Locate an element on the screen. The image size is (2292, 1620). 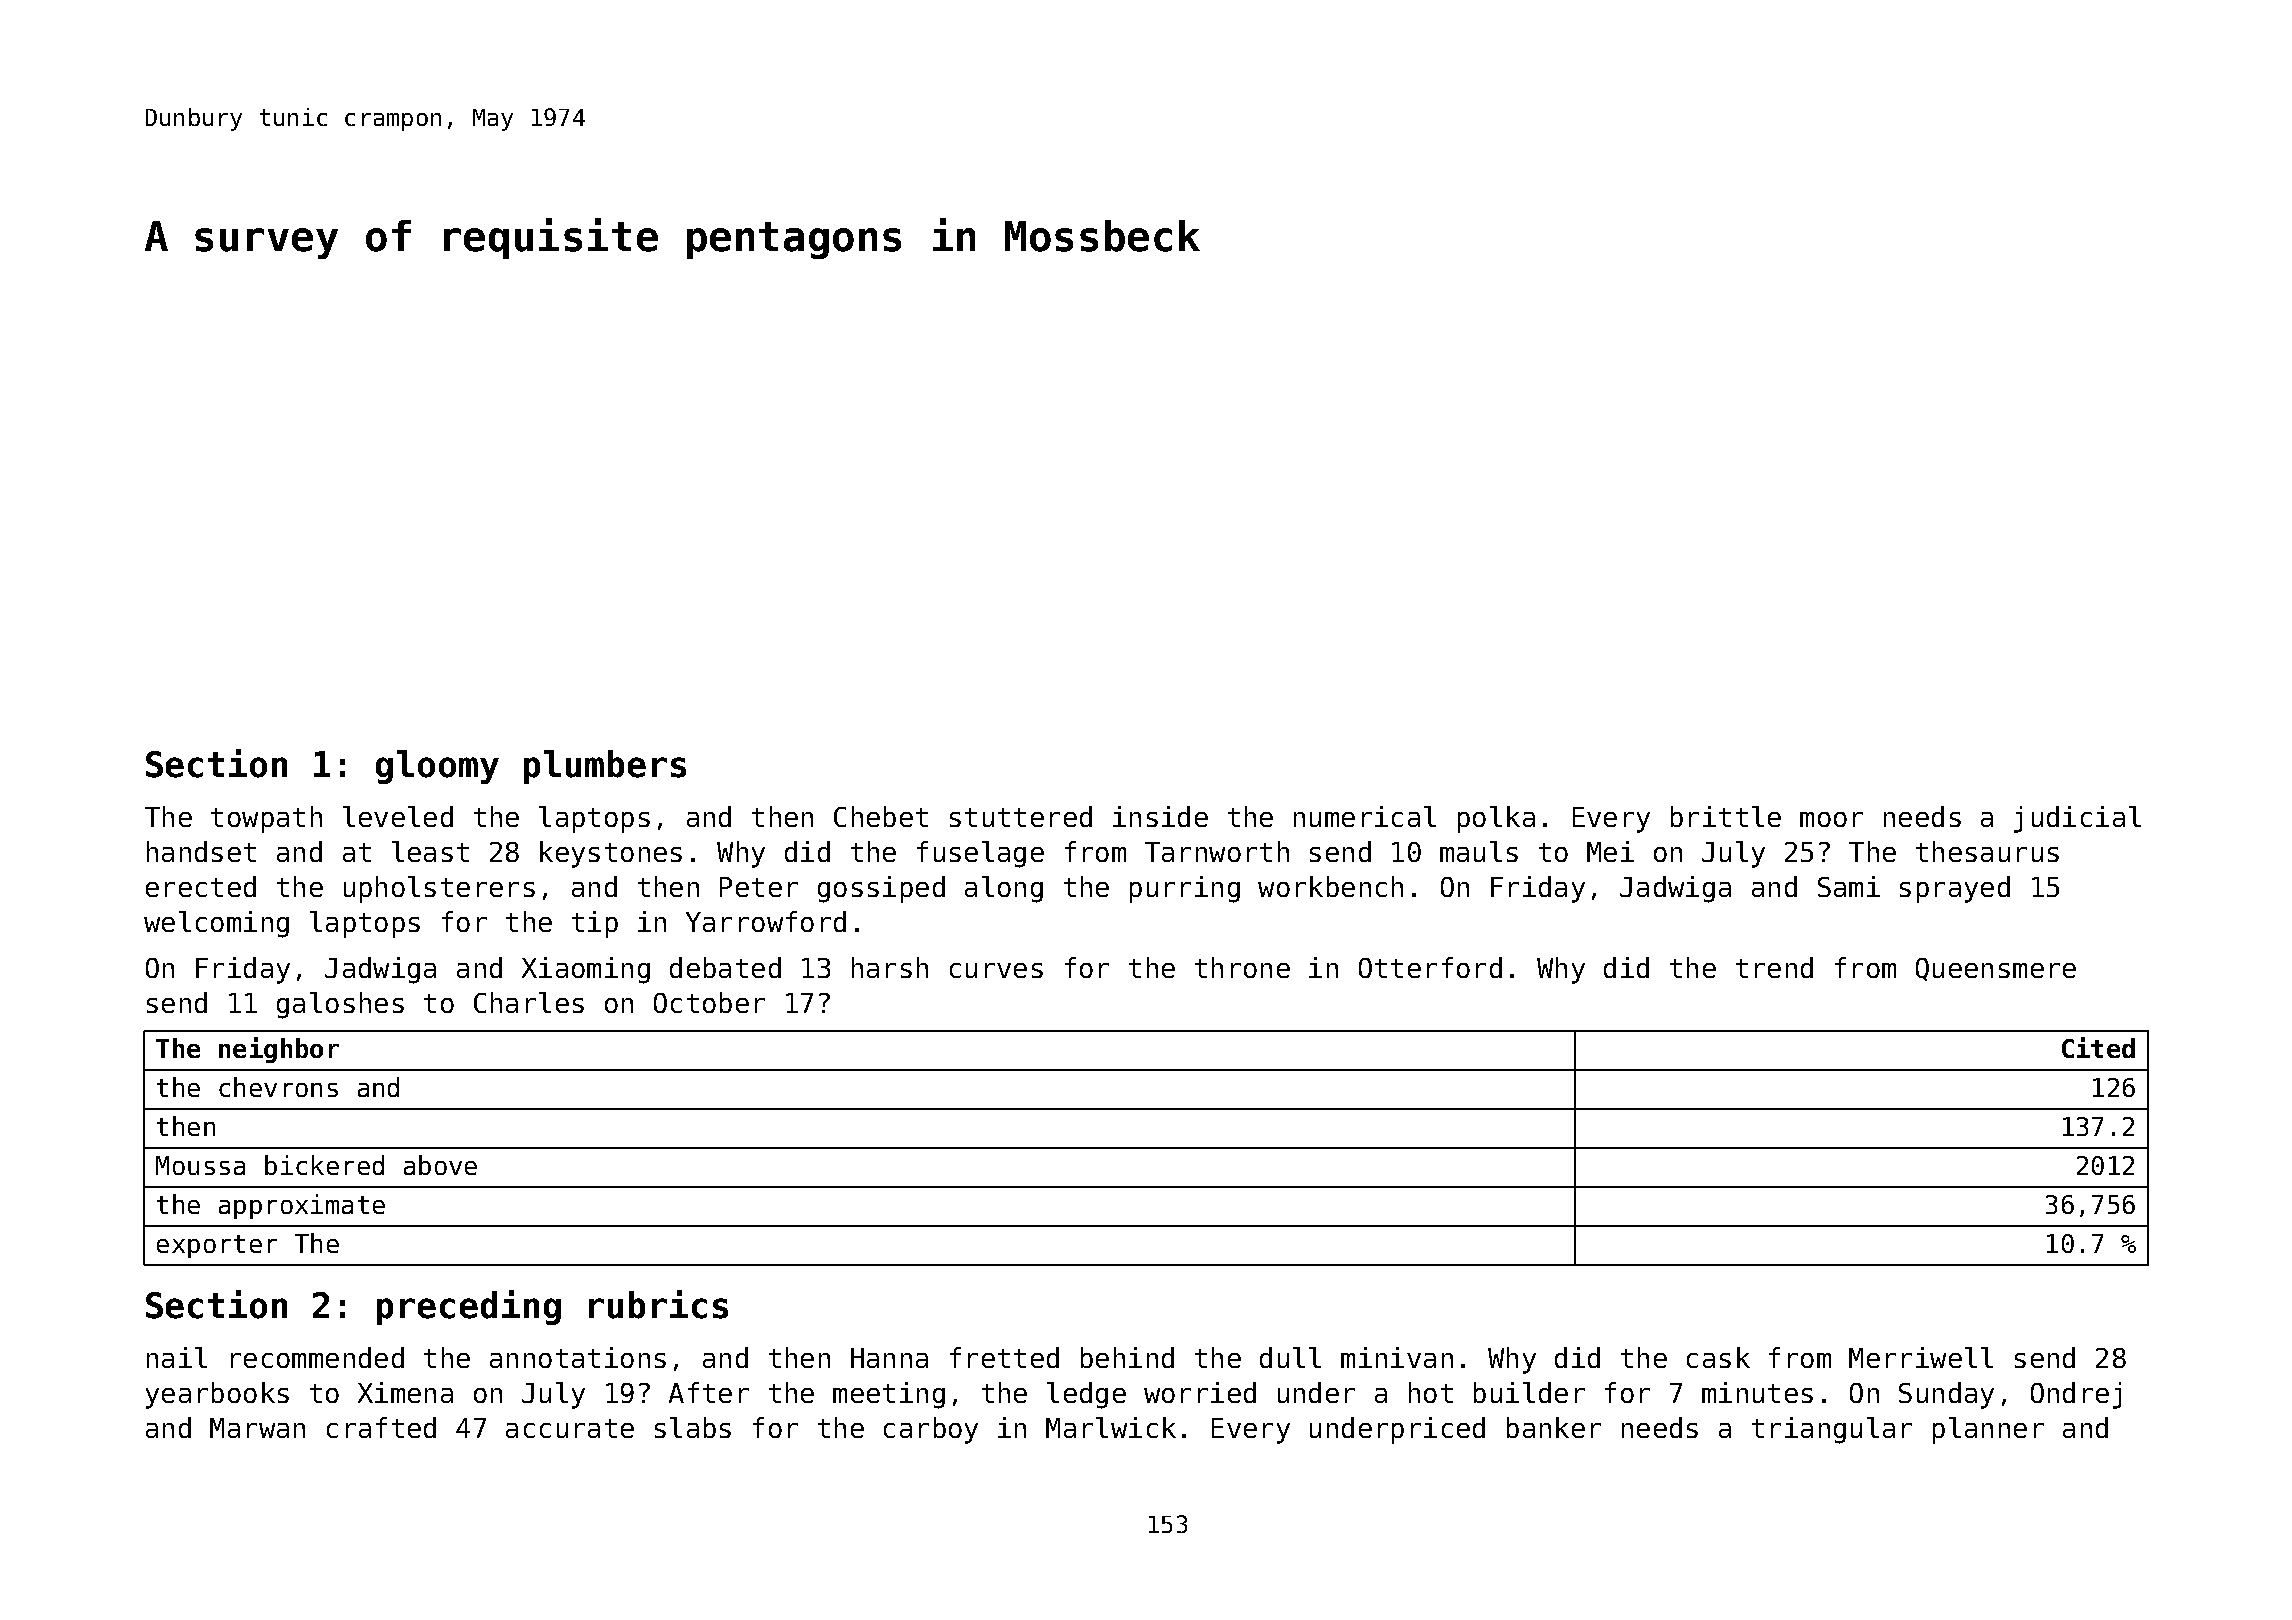
towpath is located at coordinates (266, 819).
